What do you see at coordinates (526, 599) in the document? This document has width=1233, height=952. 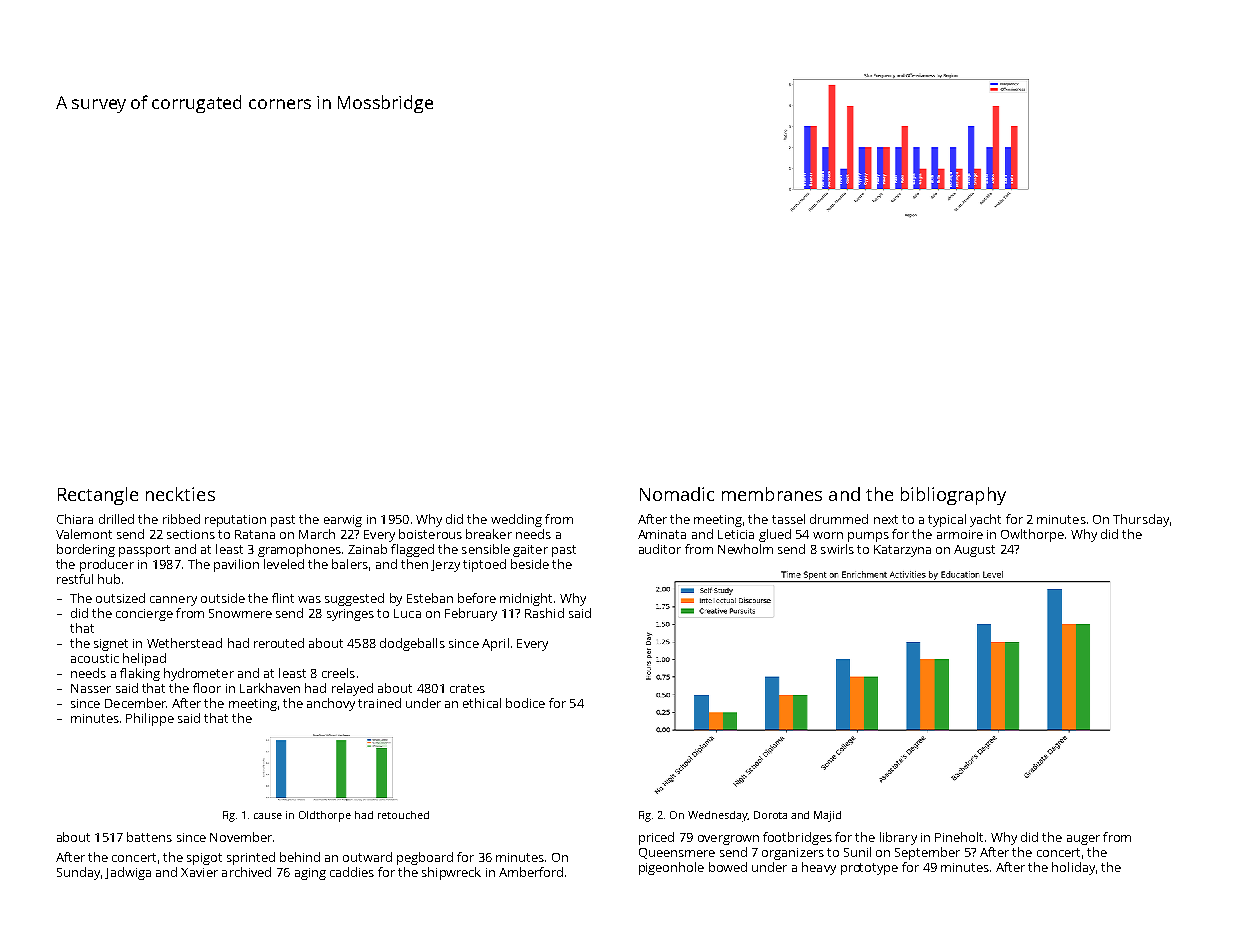 I see `midnight` at bounding box center [526, 599].
